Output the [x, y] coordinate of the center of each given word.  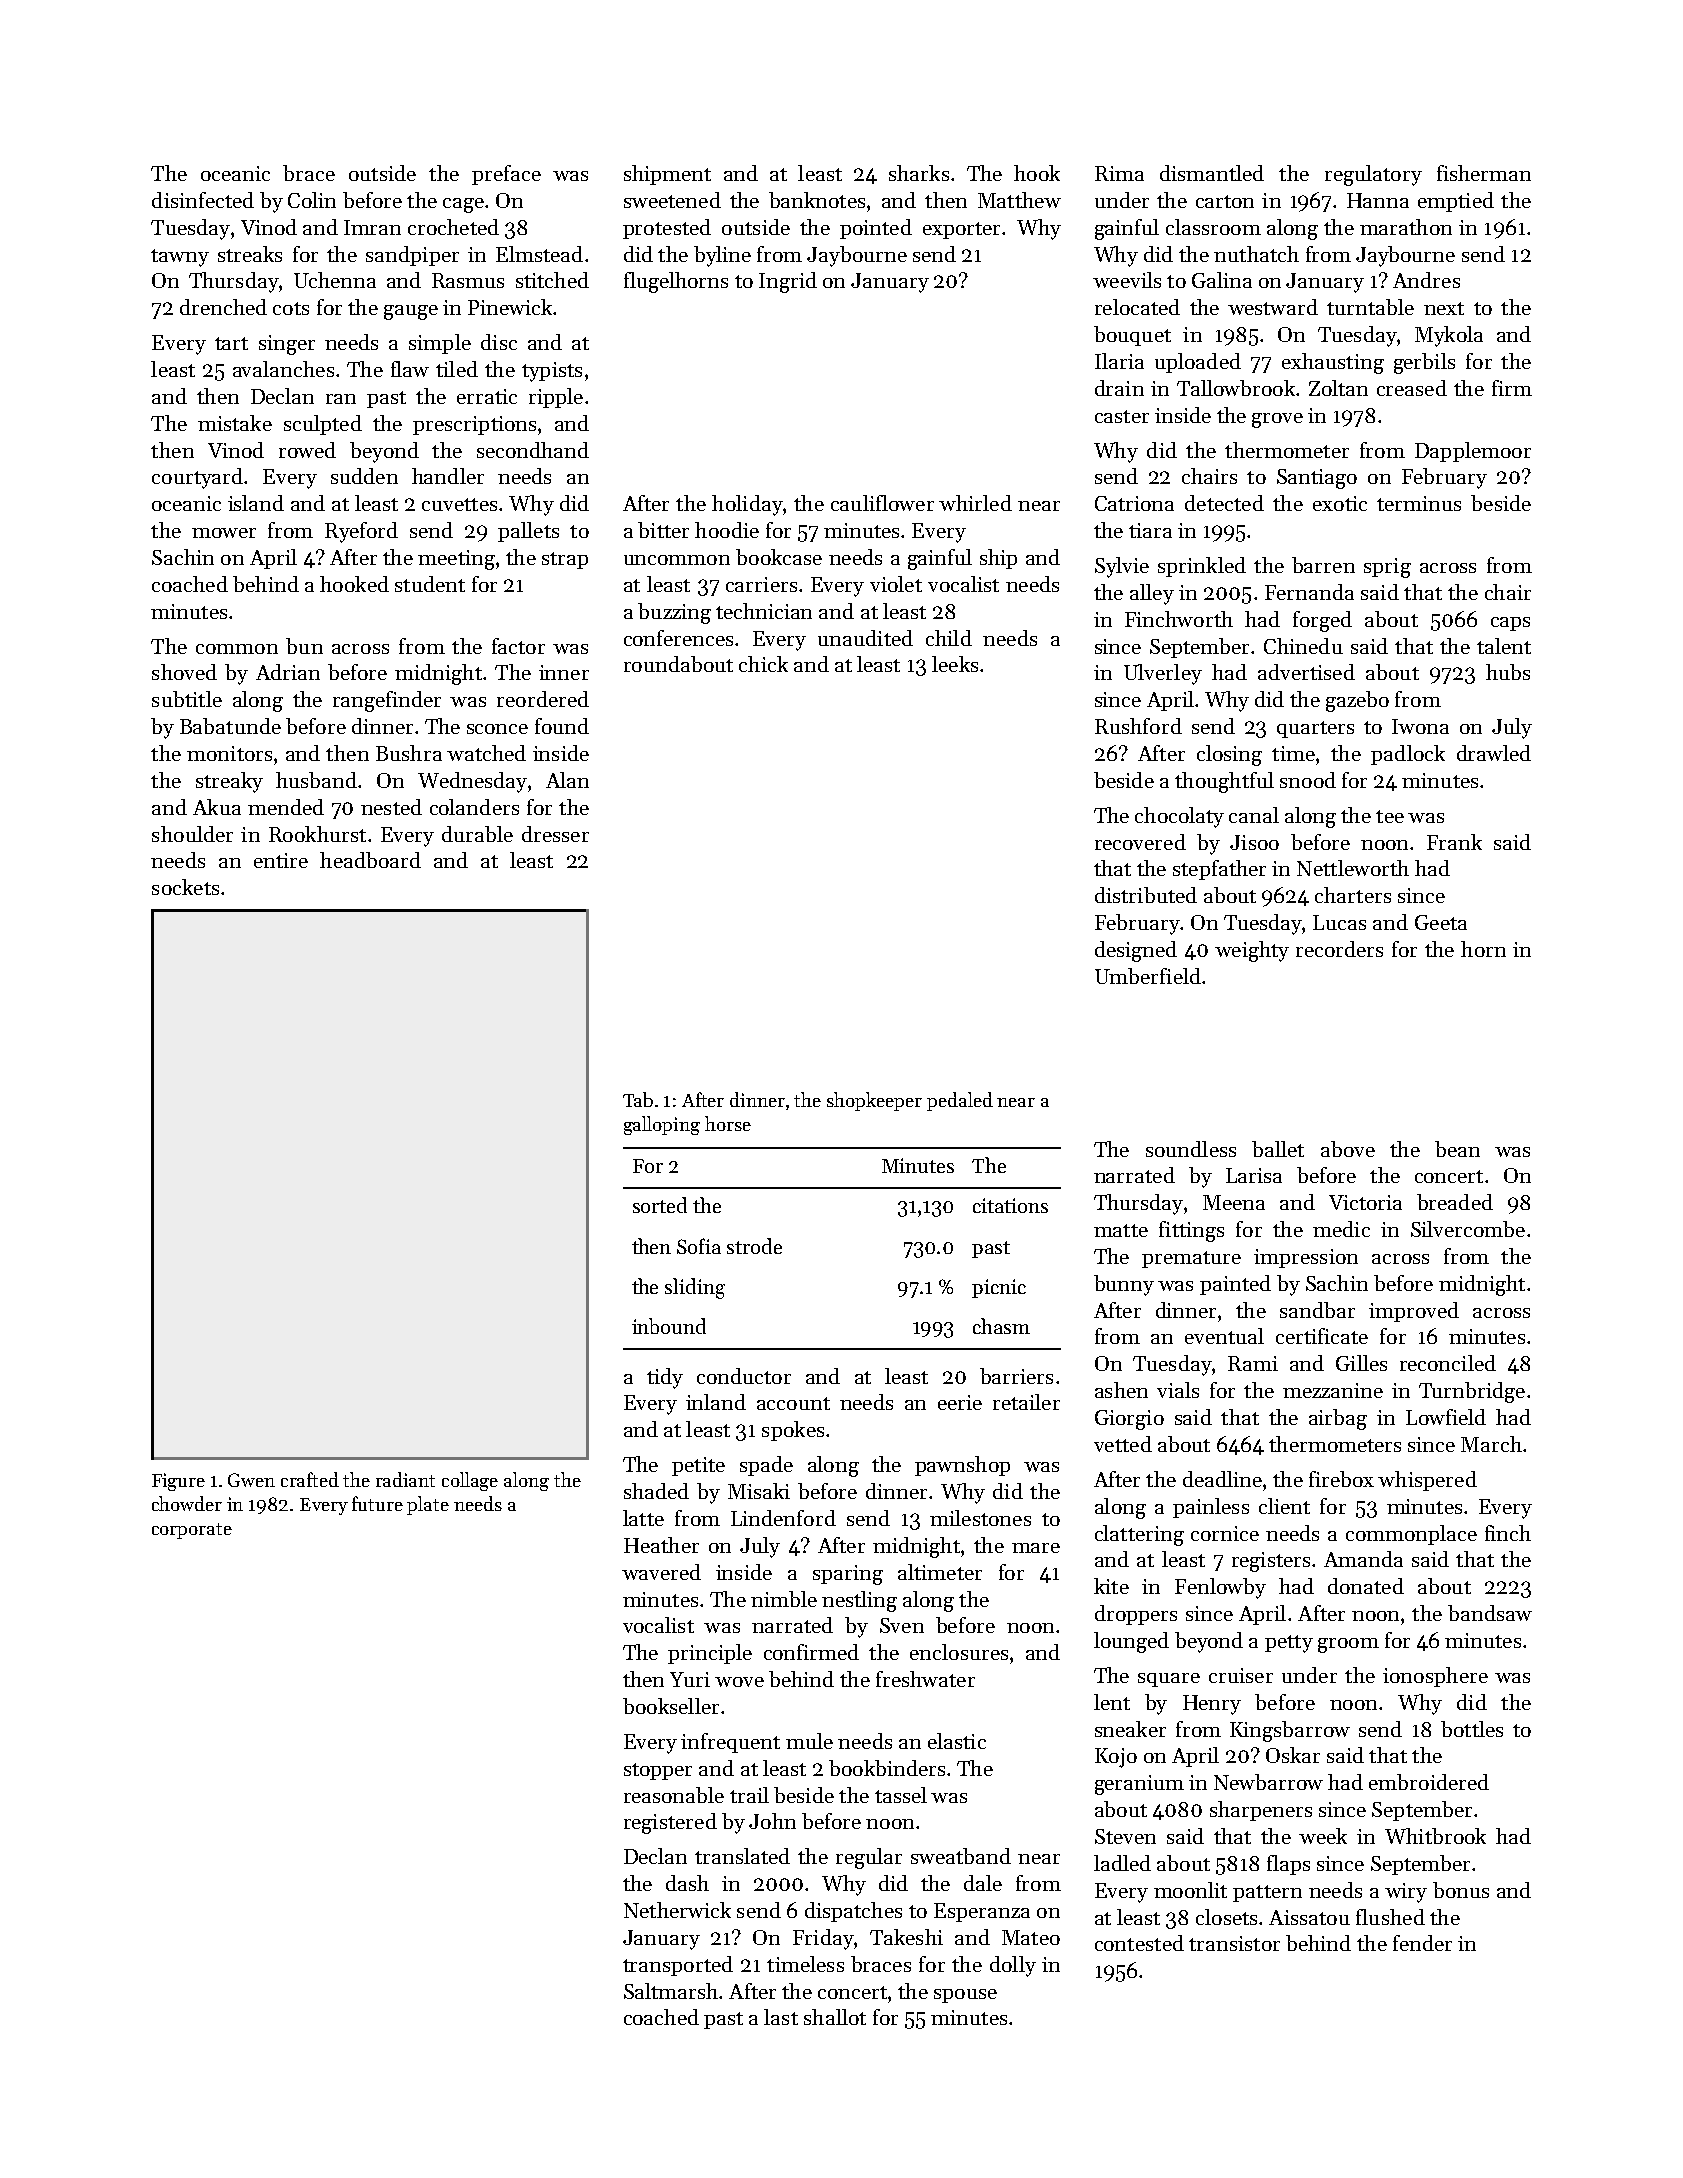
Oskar [1293, 1755]
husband [316, 780]
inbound [669, 1326]
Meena [1234, 1202]
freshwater [925, 1679]
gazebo [1357, 701]
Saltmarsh [671, 1991]
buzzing [674, 613]
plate [428, 1505]
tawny [180, 258]
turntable [1370, 307]
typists [552, 372]
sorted [660, 1205]
